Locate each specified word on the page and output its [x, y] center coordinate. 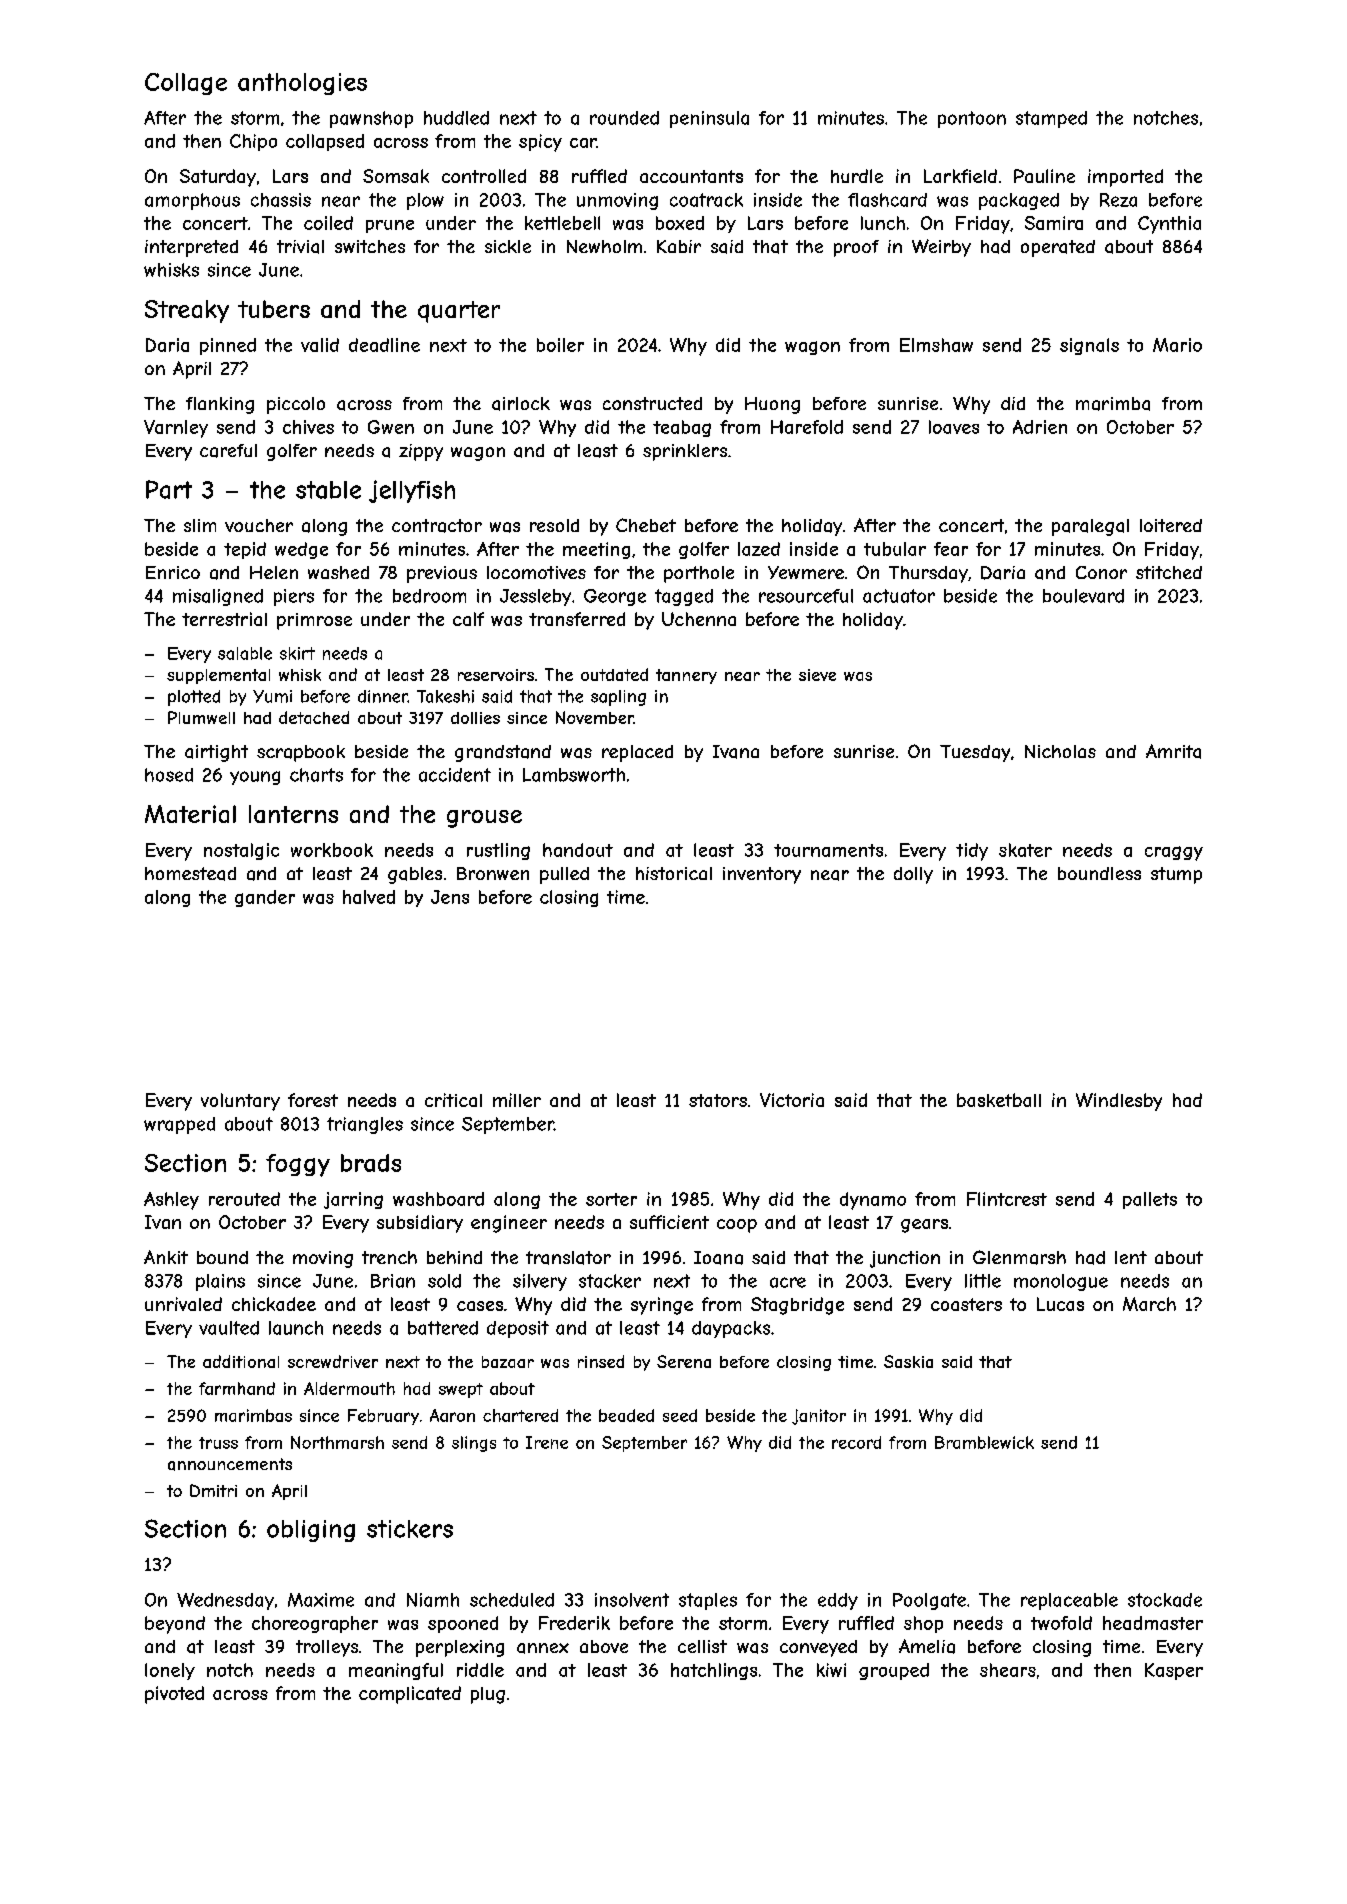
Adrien [1040, 427]
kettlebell [562, 223]
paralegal [1090, 527]
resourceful [806, 596]
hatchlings [714, 1671]
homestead [190, 874]
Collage [186, 84]
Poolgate [929, 1601]
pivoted [174, 1695]
